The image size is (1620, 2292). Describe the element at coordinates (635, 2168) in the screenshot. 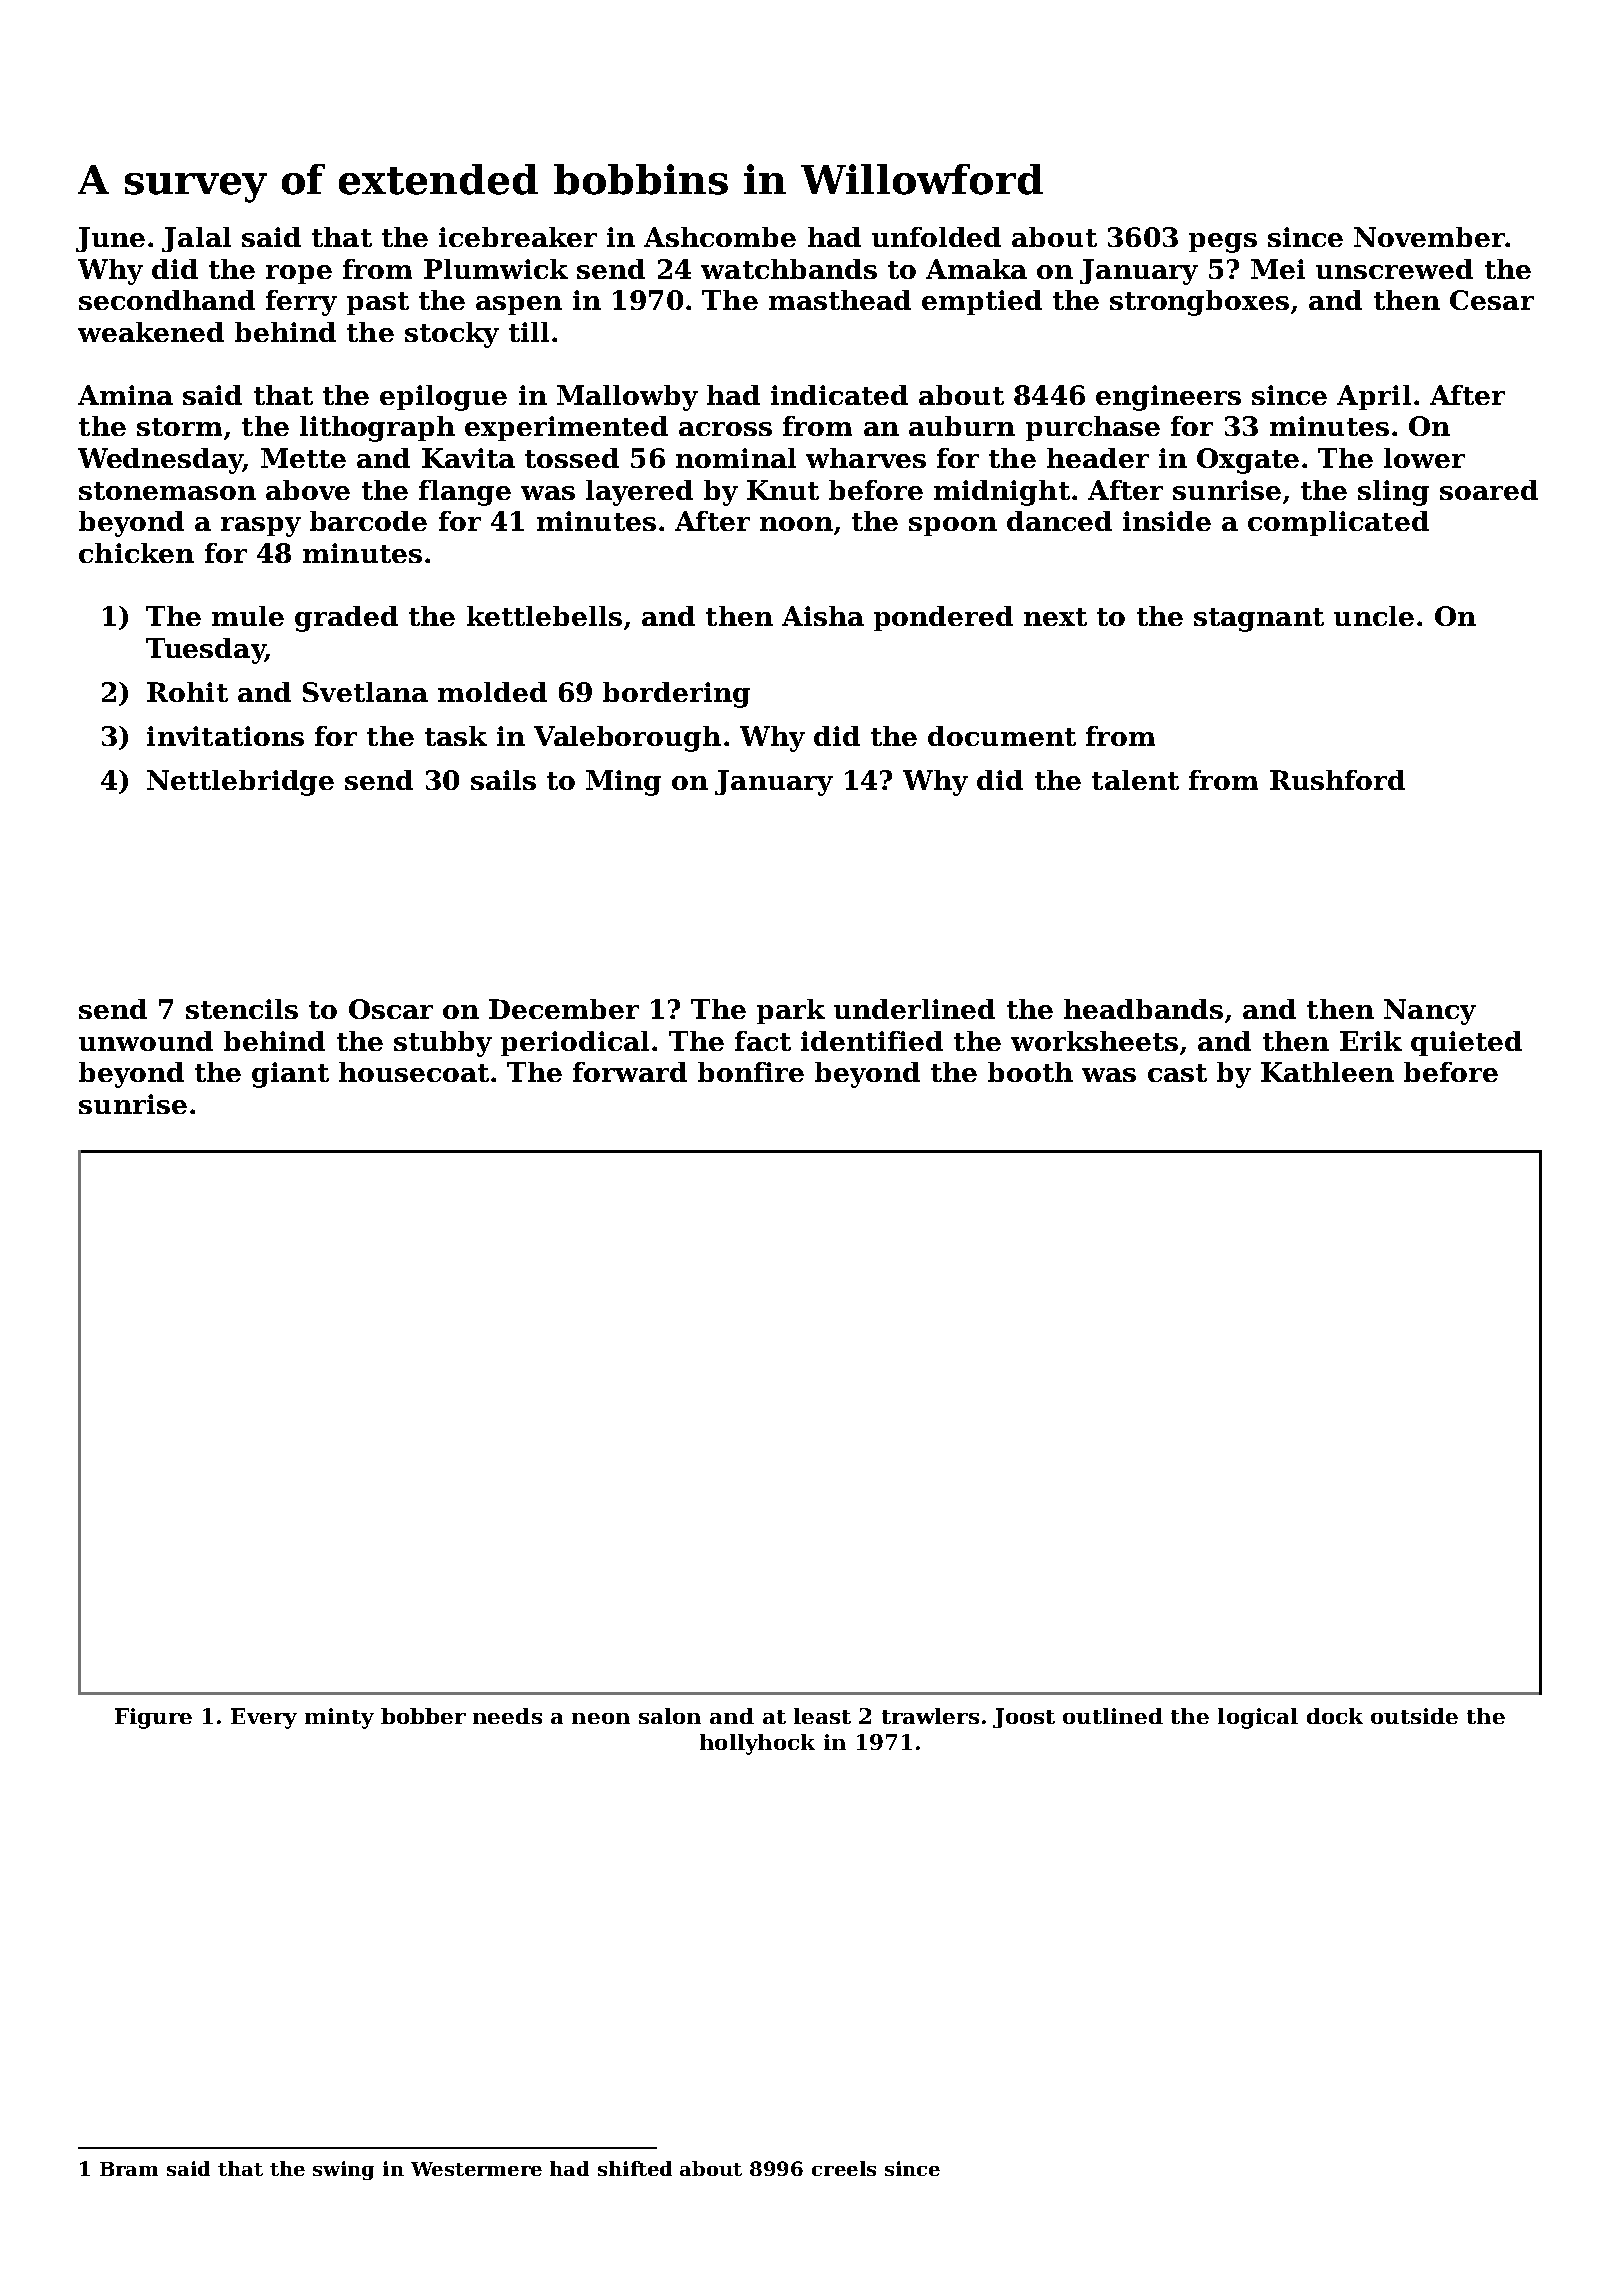

I see `shifted` at that location.
